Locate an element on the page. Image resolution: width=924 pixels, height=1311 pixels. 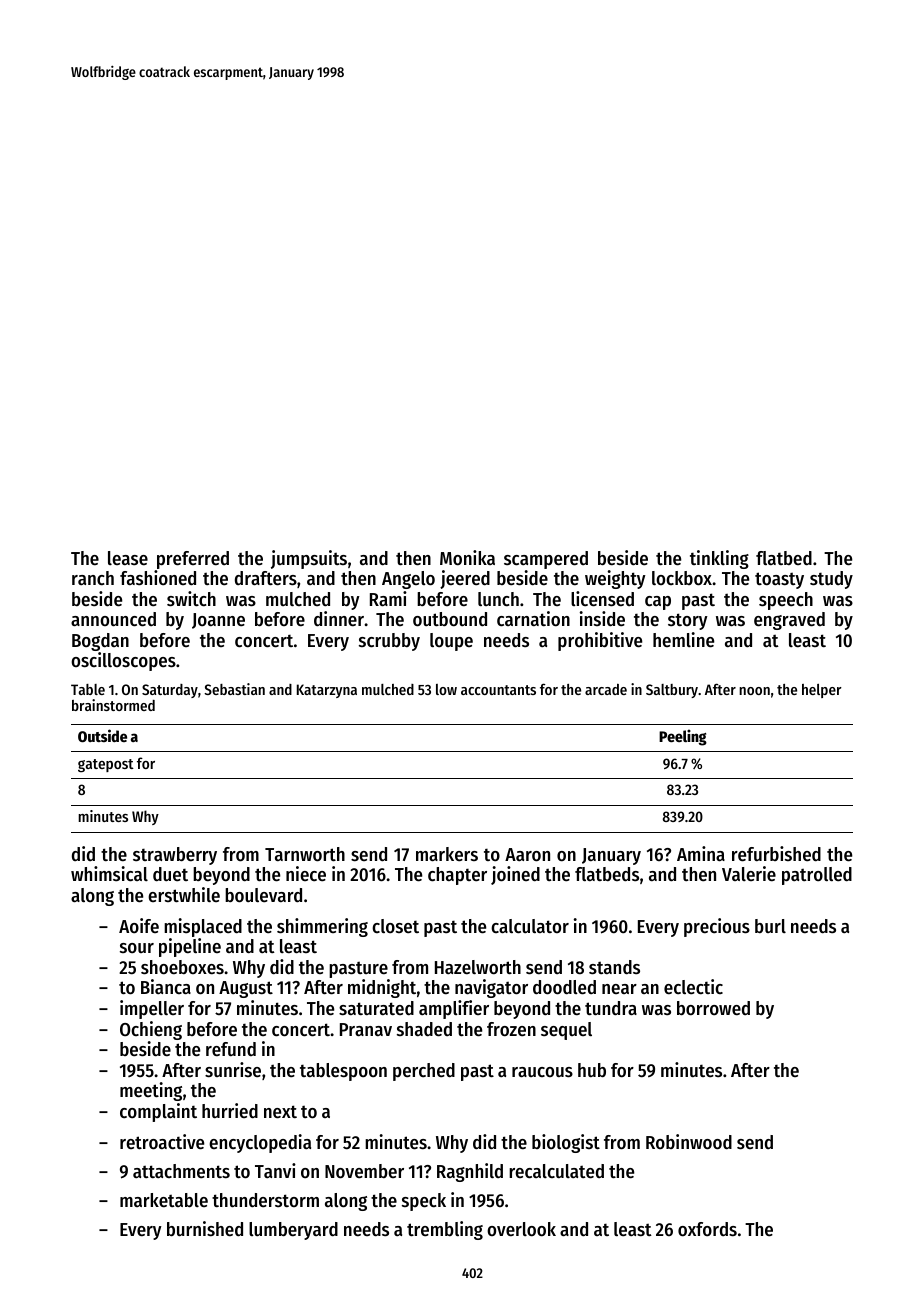
August is located at coordinates (246, 989).
